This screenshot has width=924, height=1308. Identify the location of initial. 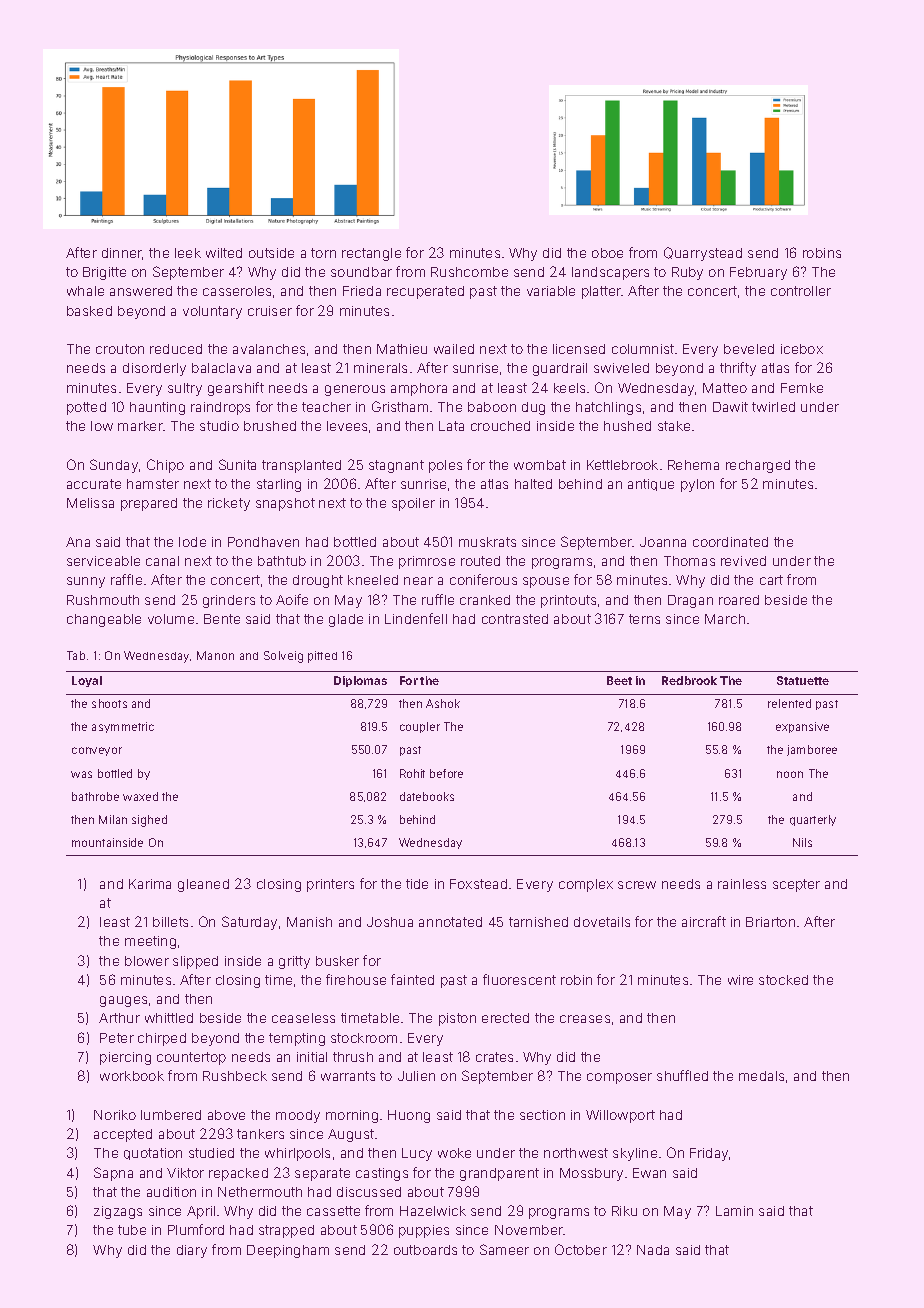
(312, 1057).
